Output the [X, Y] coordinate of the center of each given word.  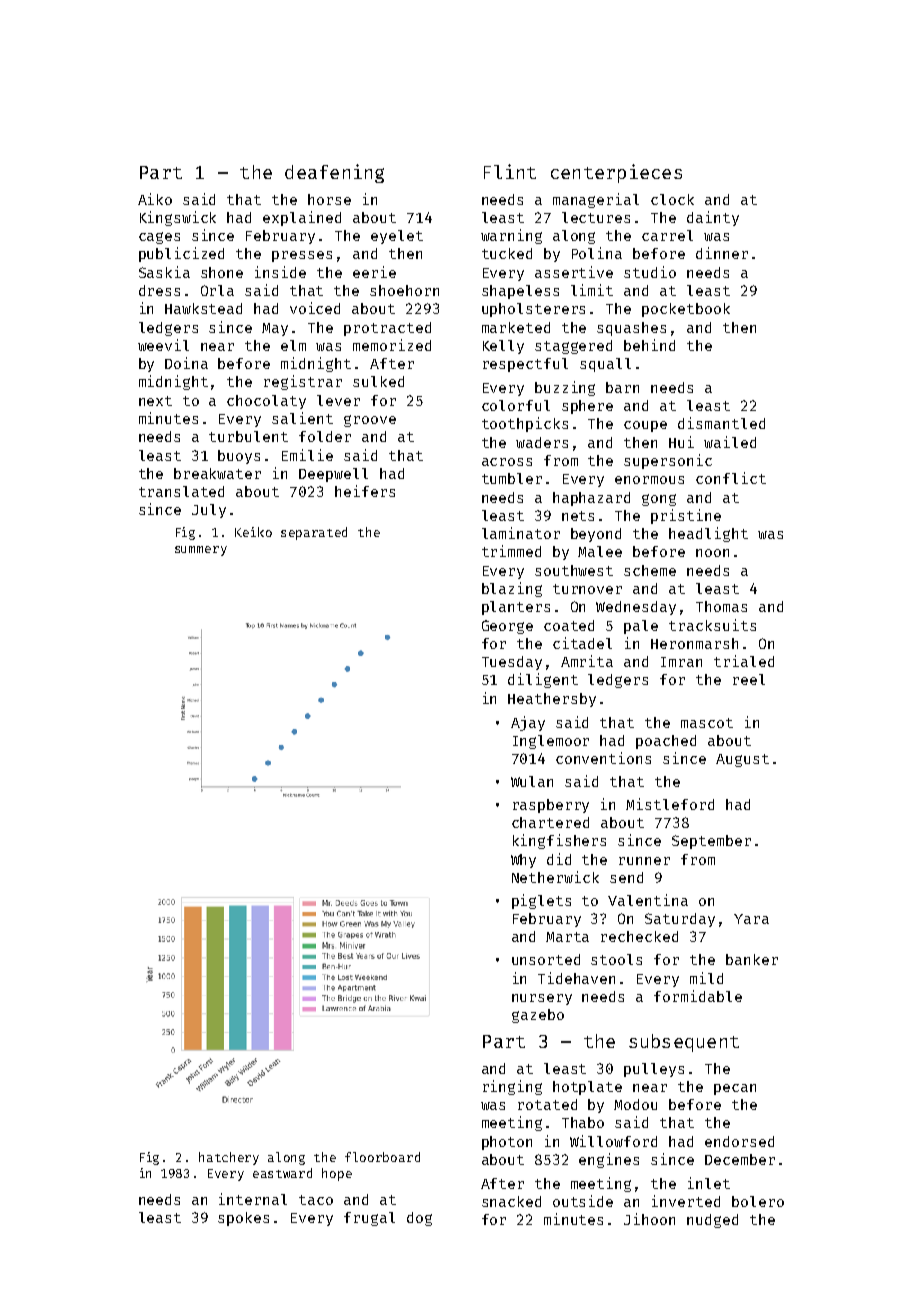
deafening [334, 173]
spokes [243, 1219]
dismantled [721, 423]
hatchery [229, 1158]
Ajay [528, 723]
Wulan [532, 781]
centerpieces [616, 173]
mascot [707, 723]
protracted [387, 329]
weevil [163, 345]
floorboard [382, 1157]
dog [419, 1219]
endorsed [739, 1141]
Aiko [155, 199]
